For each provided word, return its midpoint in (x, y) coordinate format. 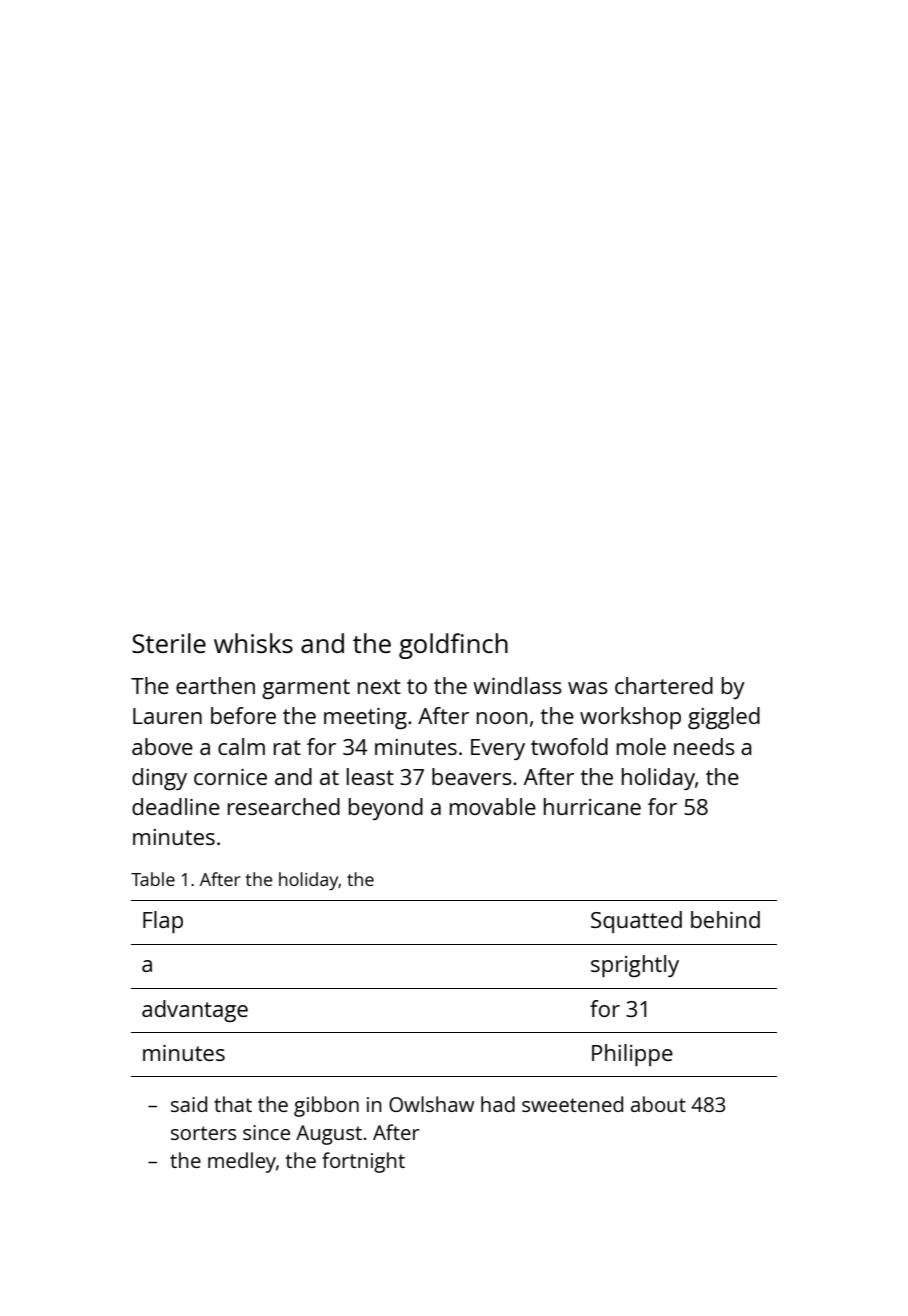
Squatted (636, 922)
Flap (163, 922)
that (233, 1104)
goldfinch (453, 646)
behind (725, 919)
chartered (664, 685)
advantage (195, 1011)
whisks (253, 643)
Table (153, 879)
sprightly (635, 966)
